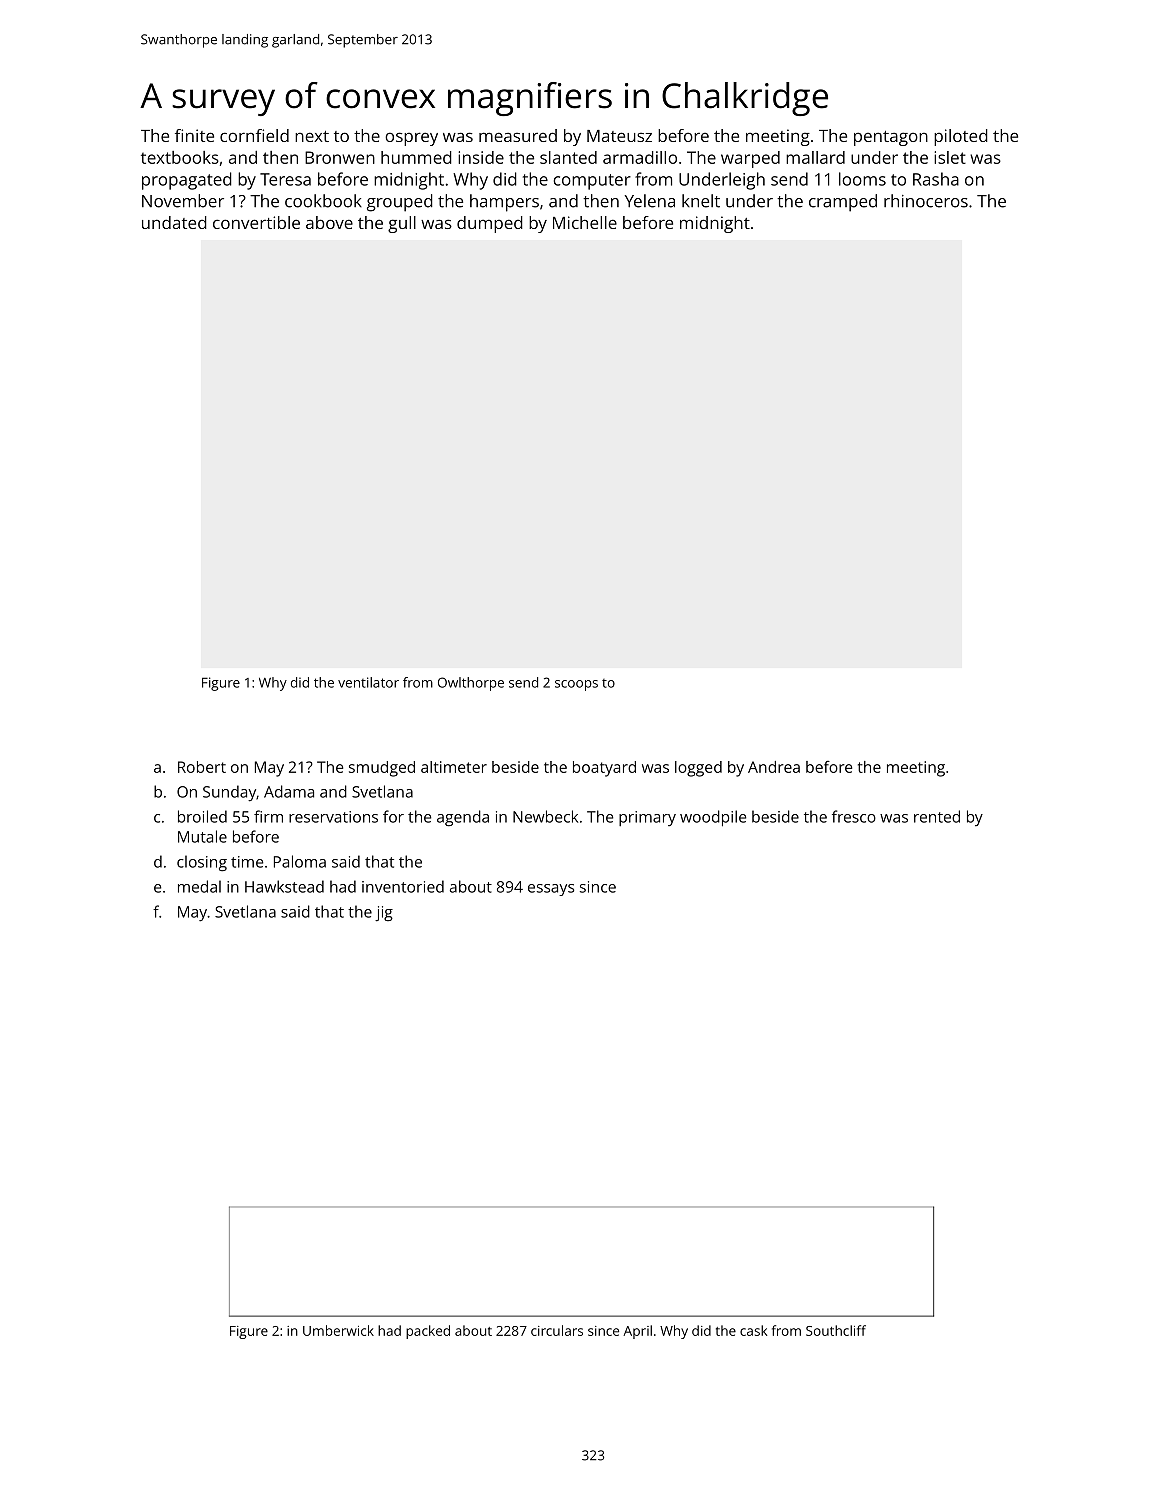  Describe the element at coordinates (698, 769) in the document. I see `logged` at that location.
